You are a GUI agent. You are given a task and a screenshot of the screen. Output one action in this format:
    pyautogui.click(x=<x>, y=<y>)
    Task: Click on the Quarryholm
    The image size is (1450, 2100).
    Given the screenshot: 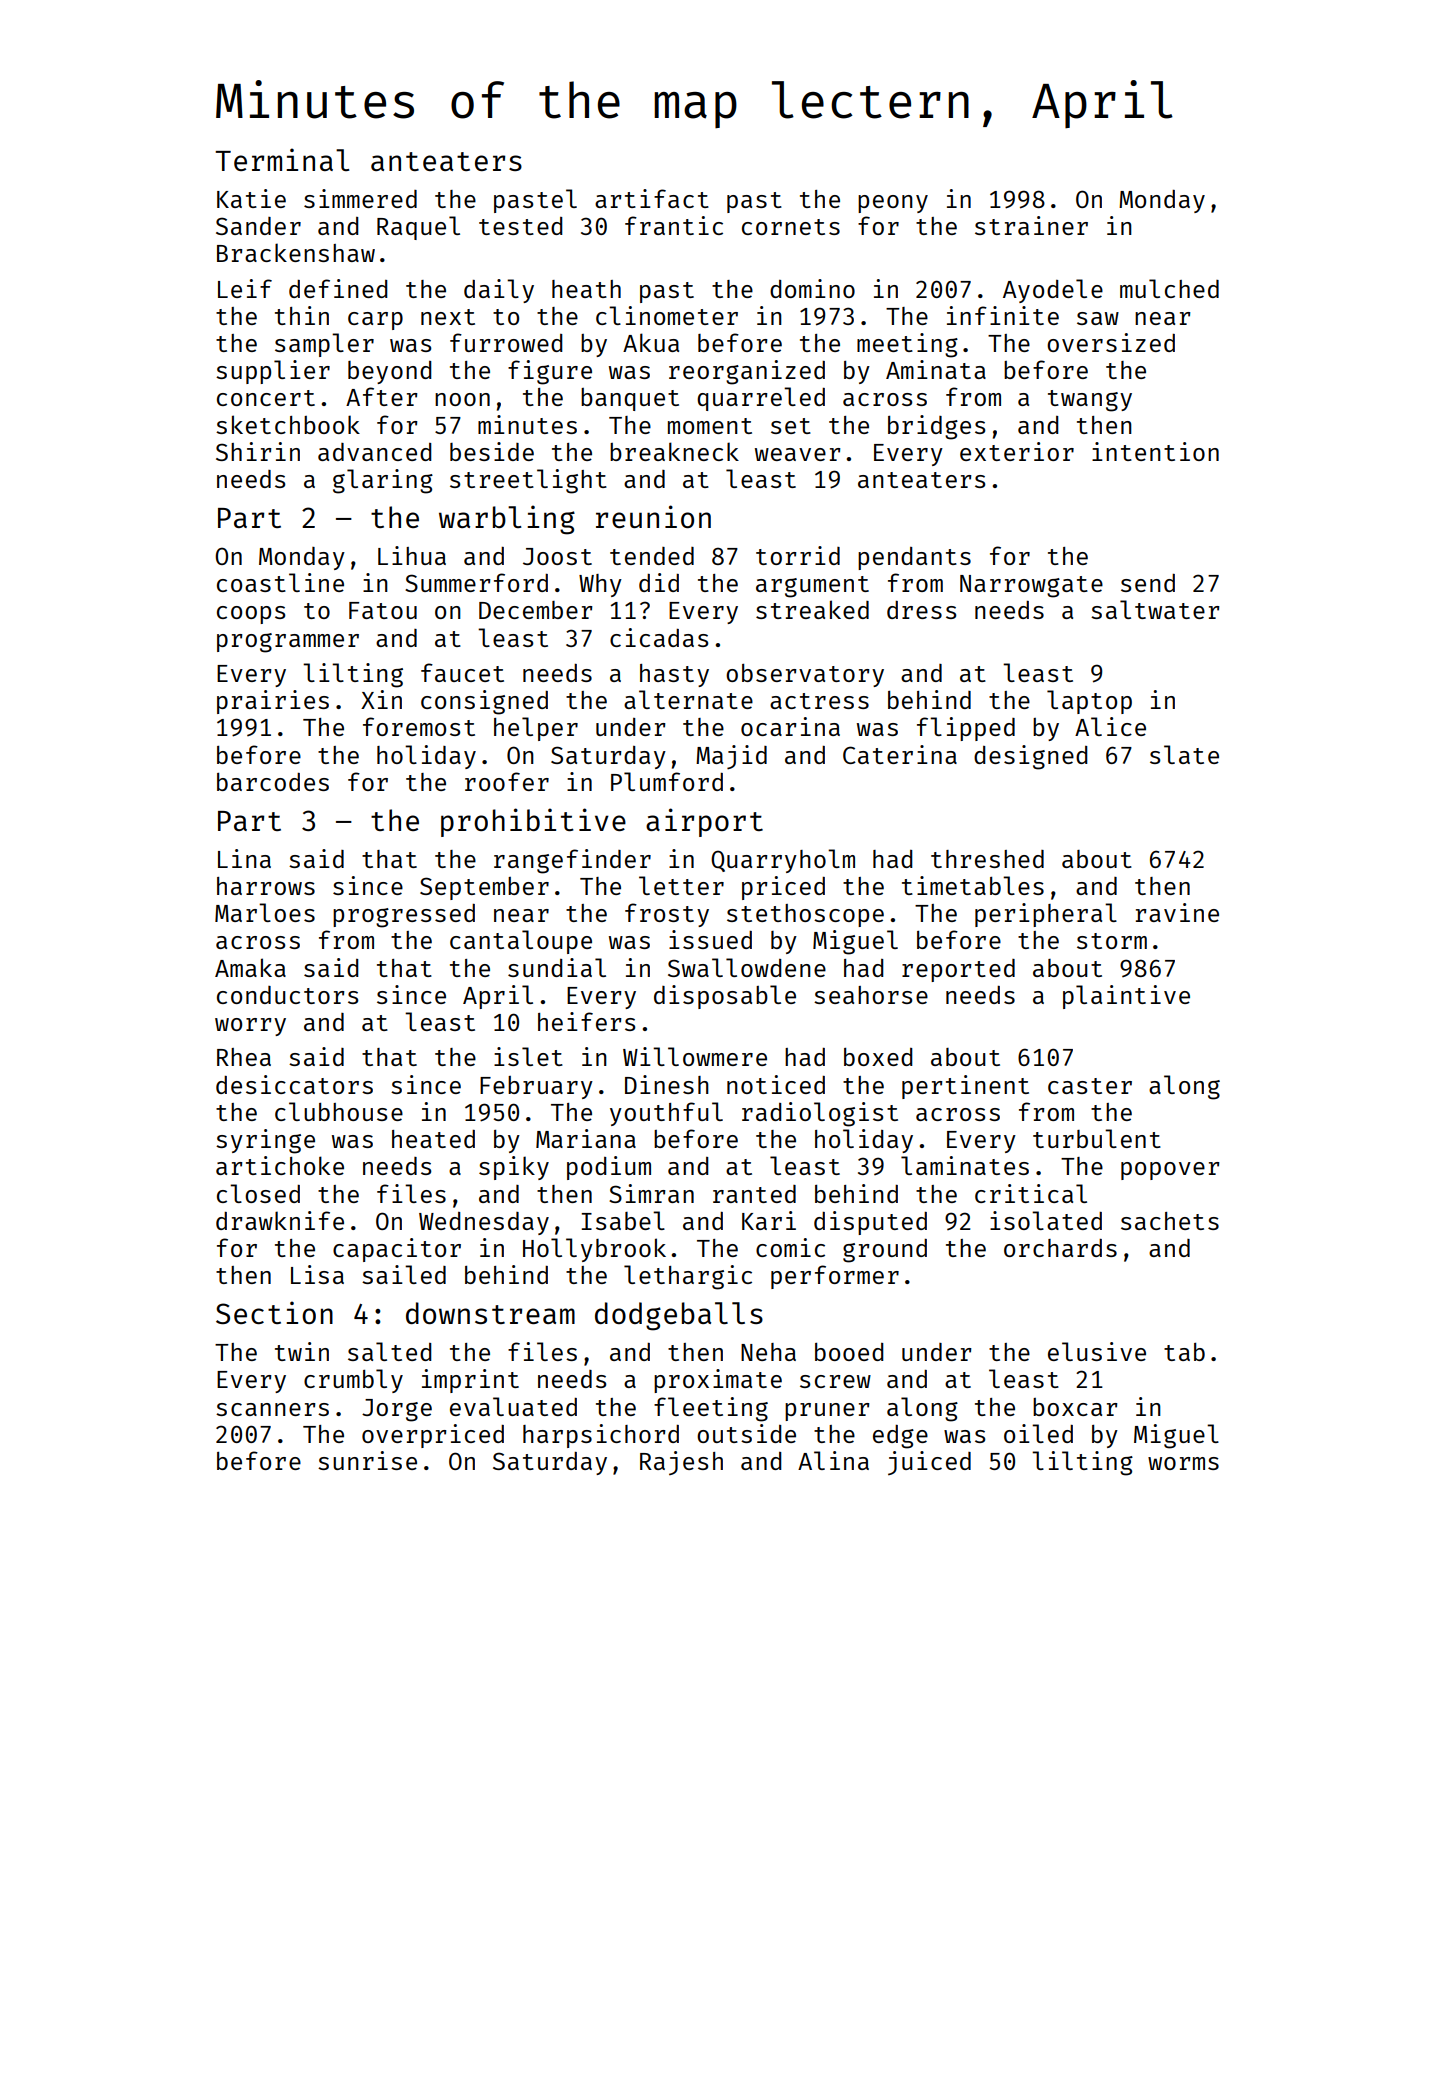 What is the action you would take?
    pyautogui.click(x=783, y=861)
